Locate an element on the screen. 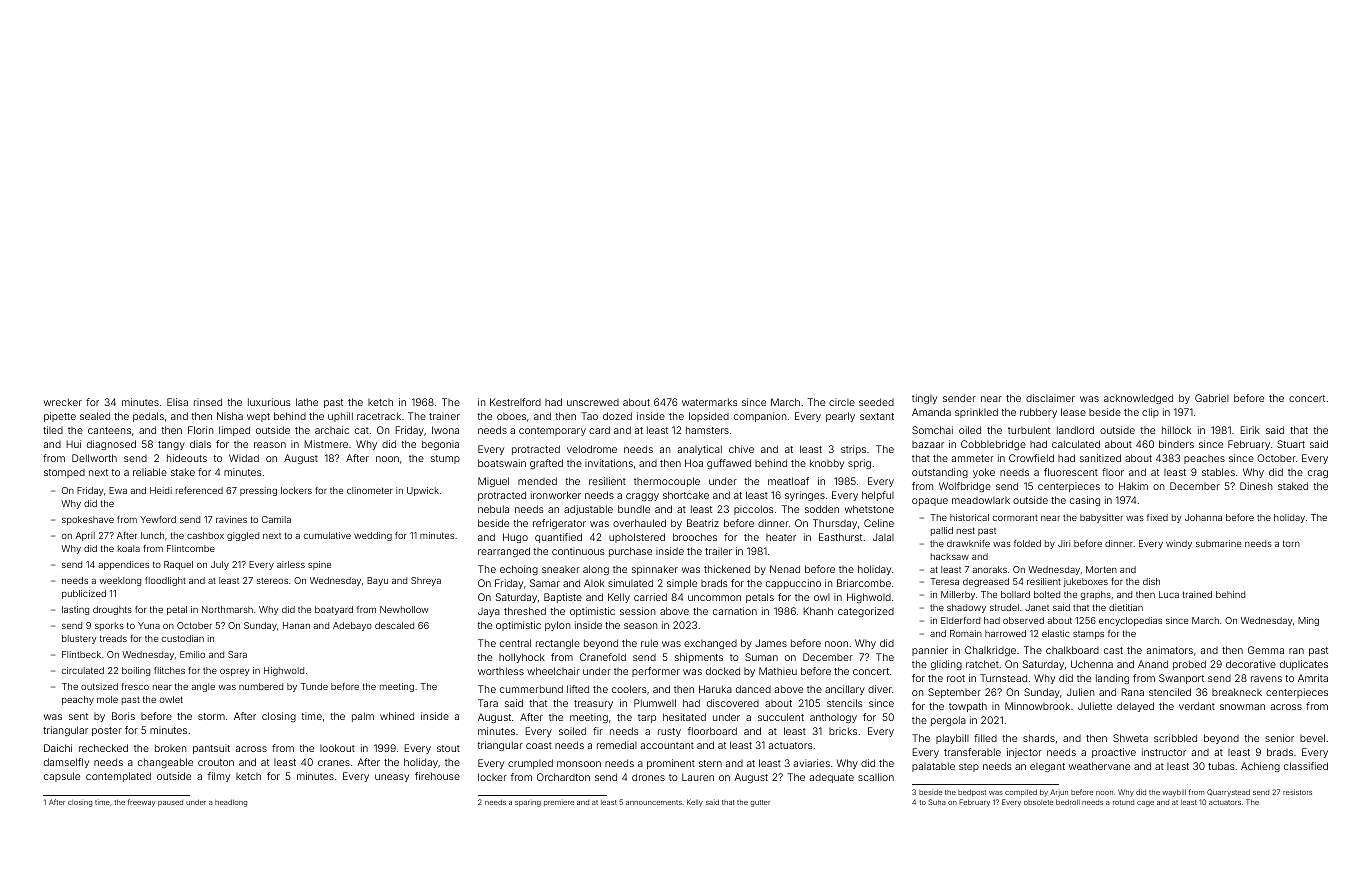 Image resolution: width=1372 pixels, height=887 pixels. rusty is located at coordinates (669, 732).
